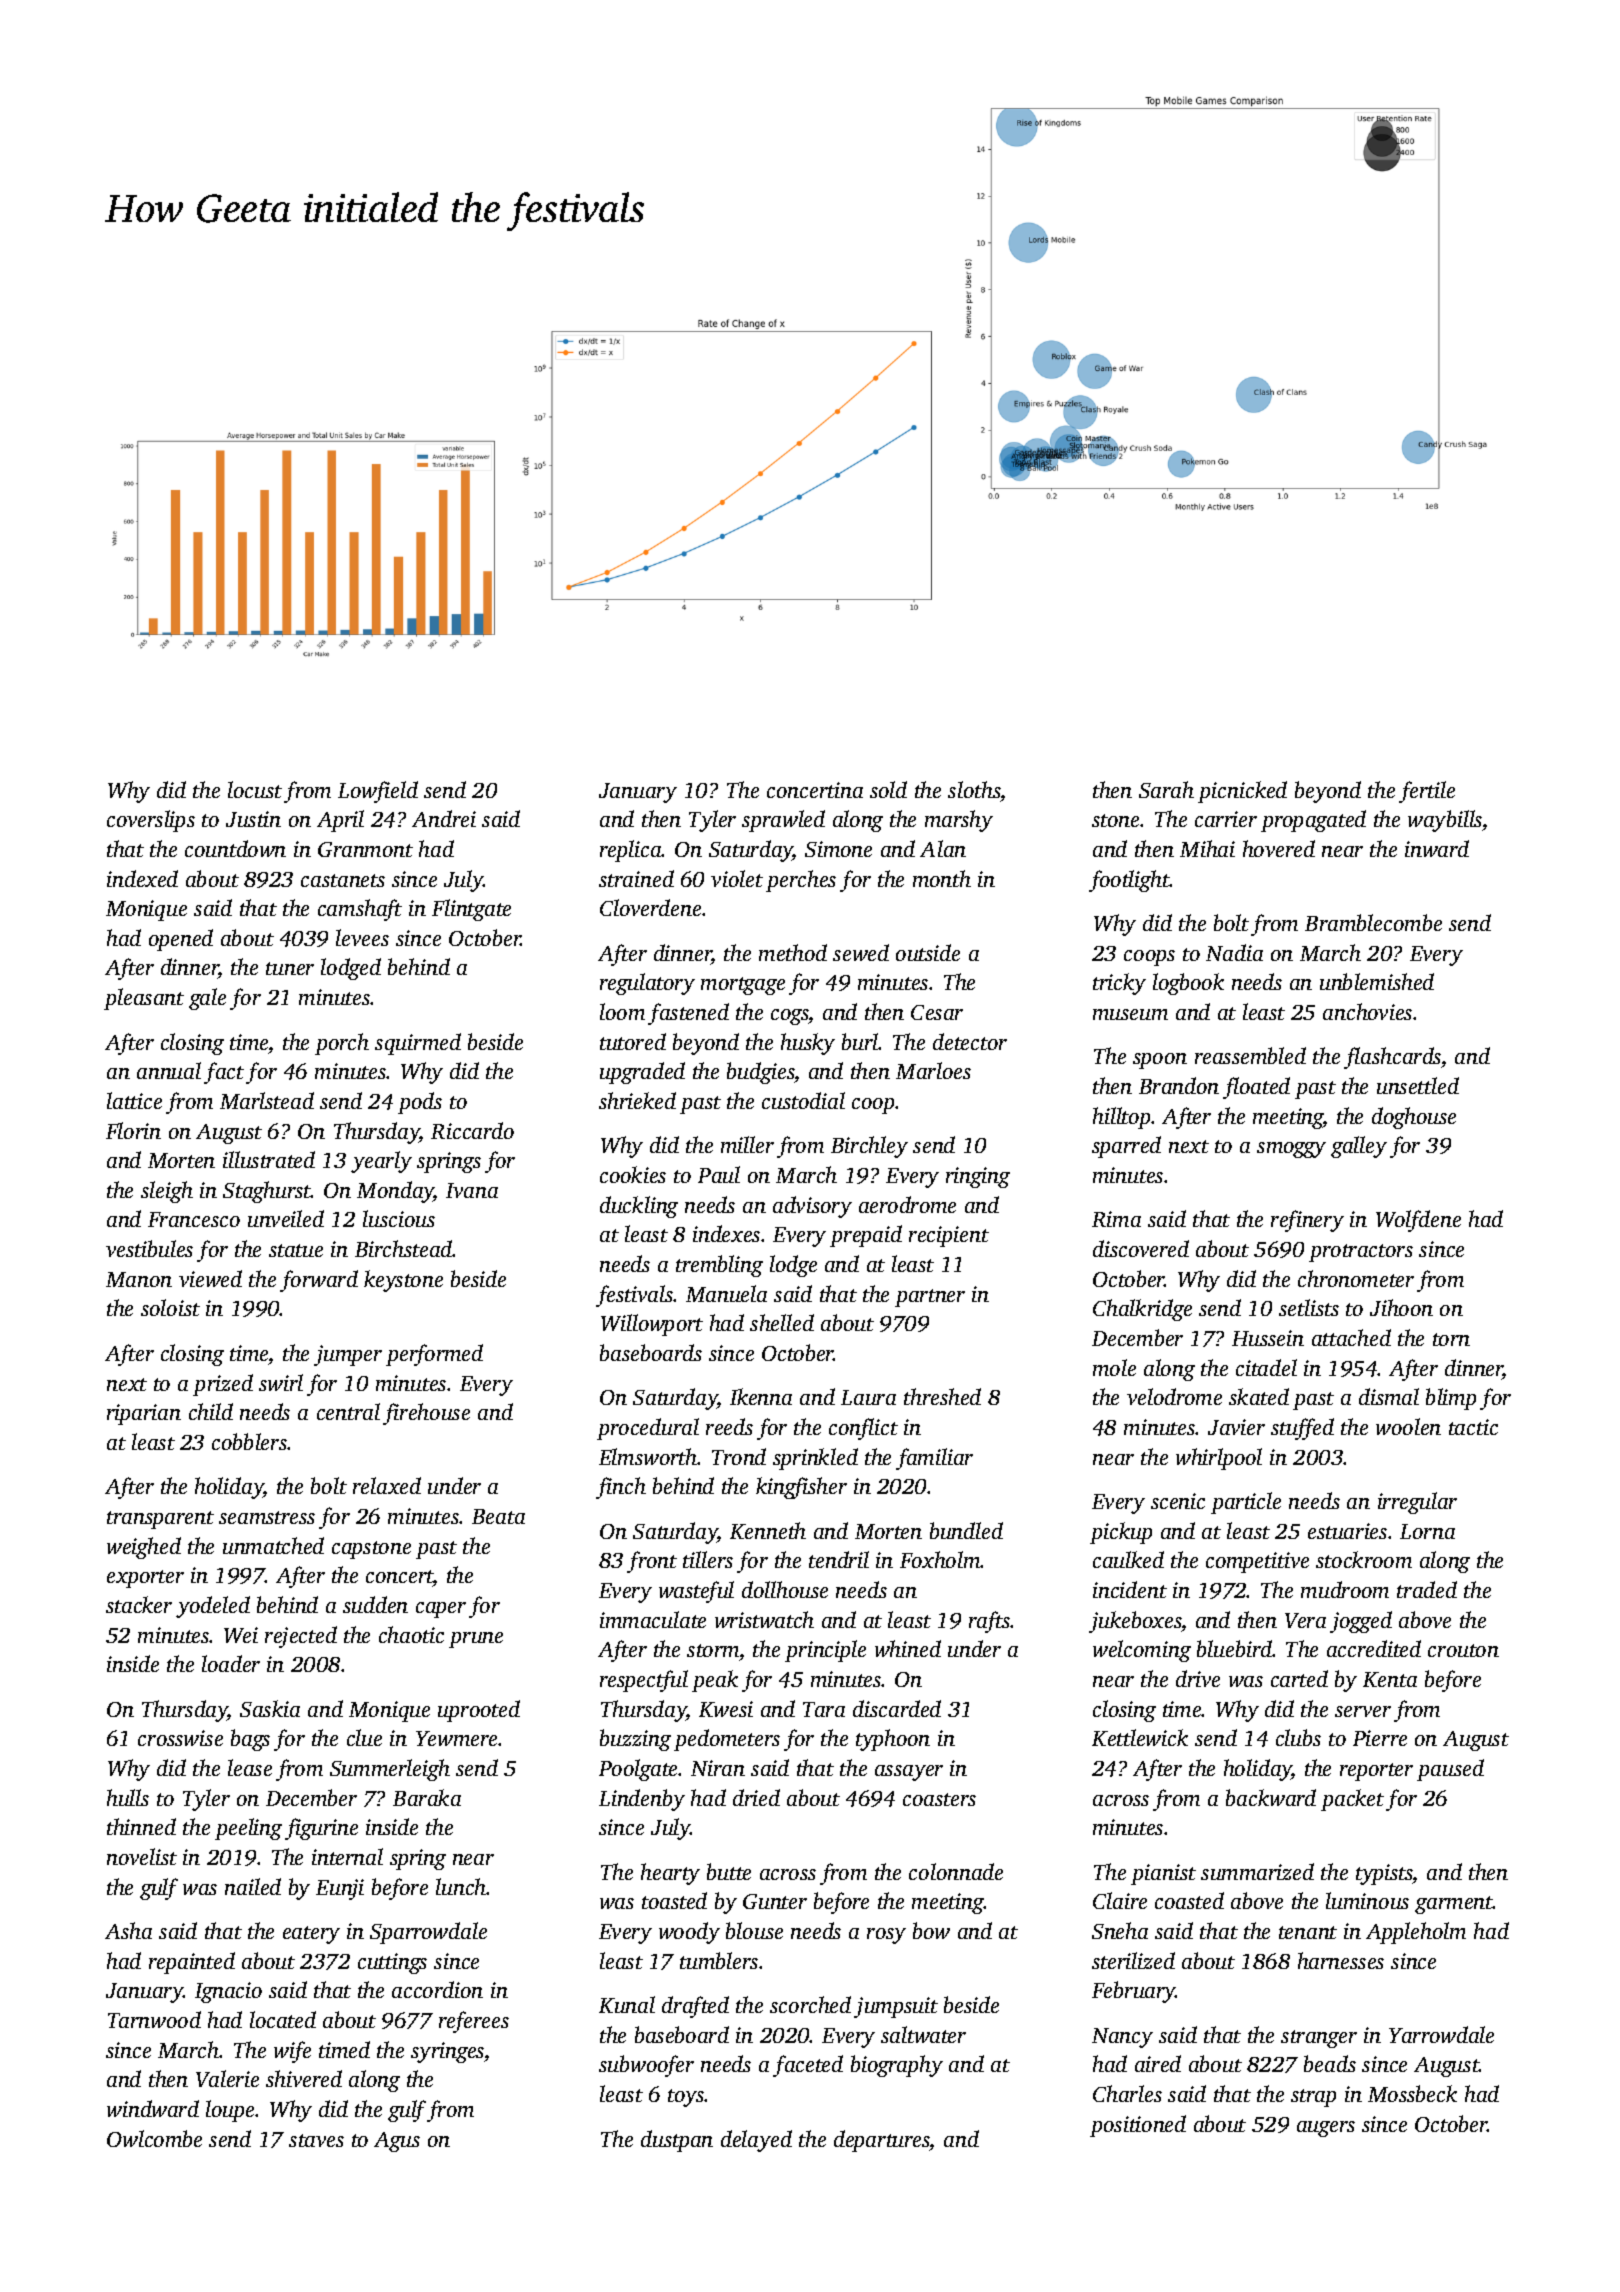 This screenshot has height=2292, width=1620. I want to click on strained, so click(636, 878).
